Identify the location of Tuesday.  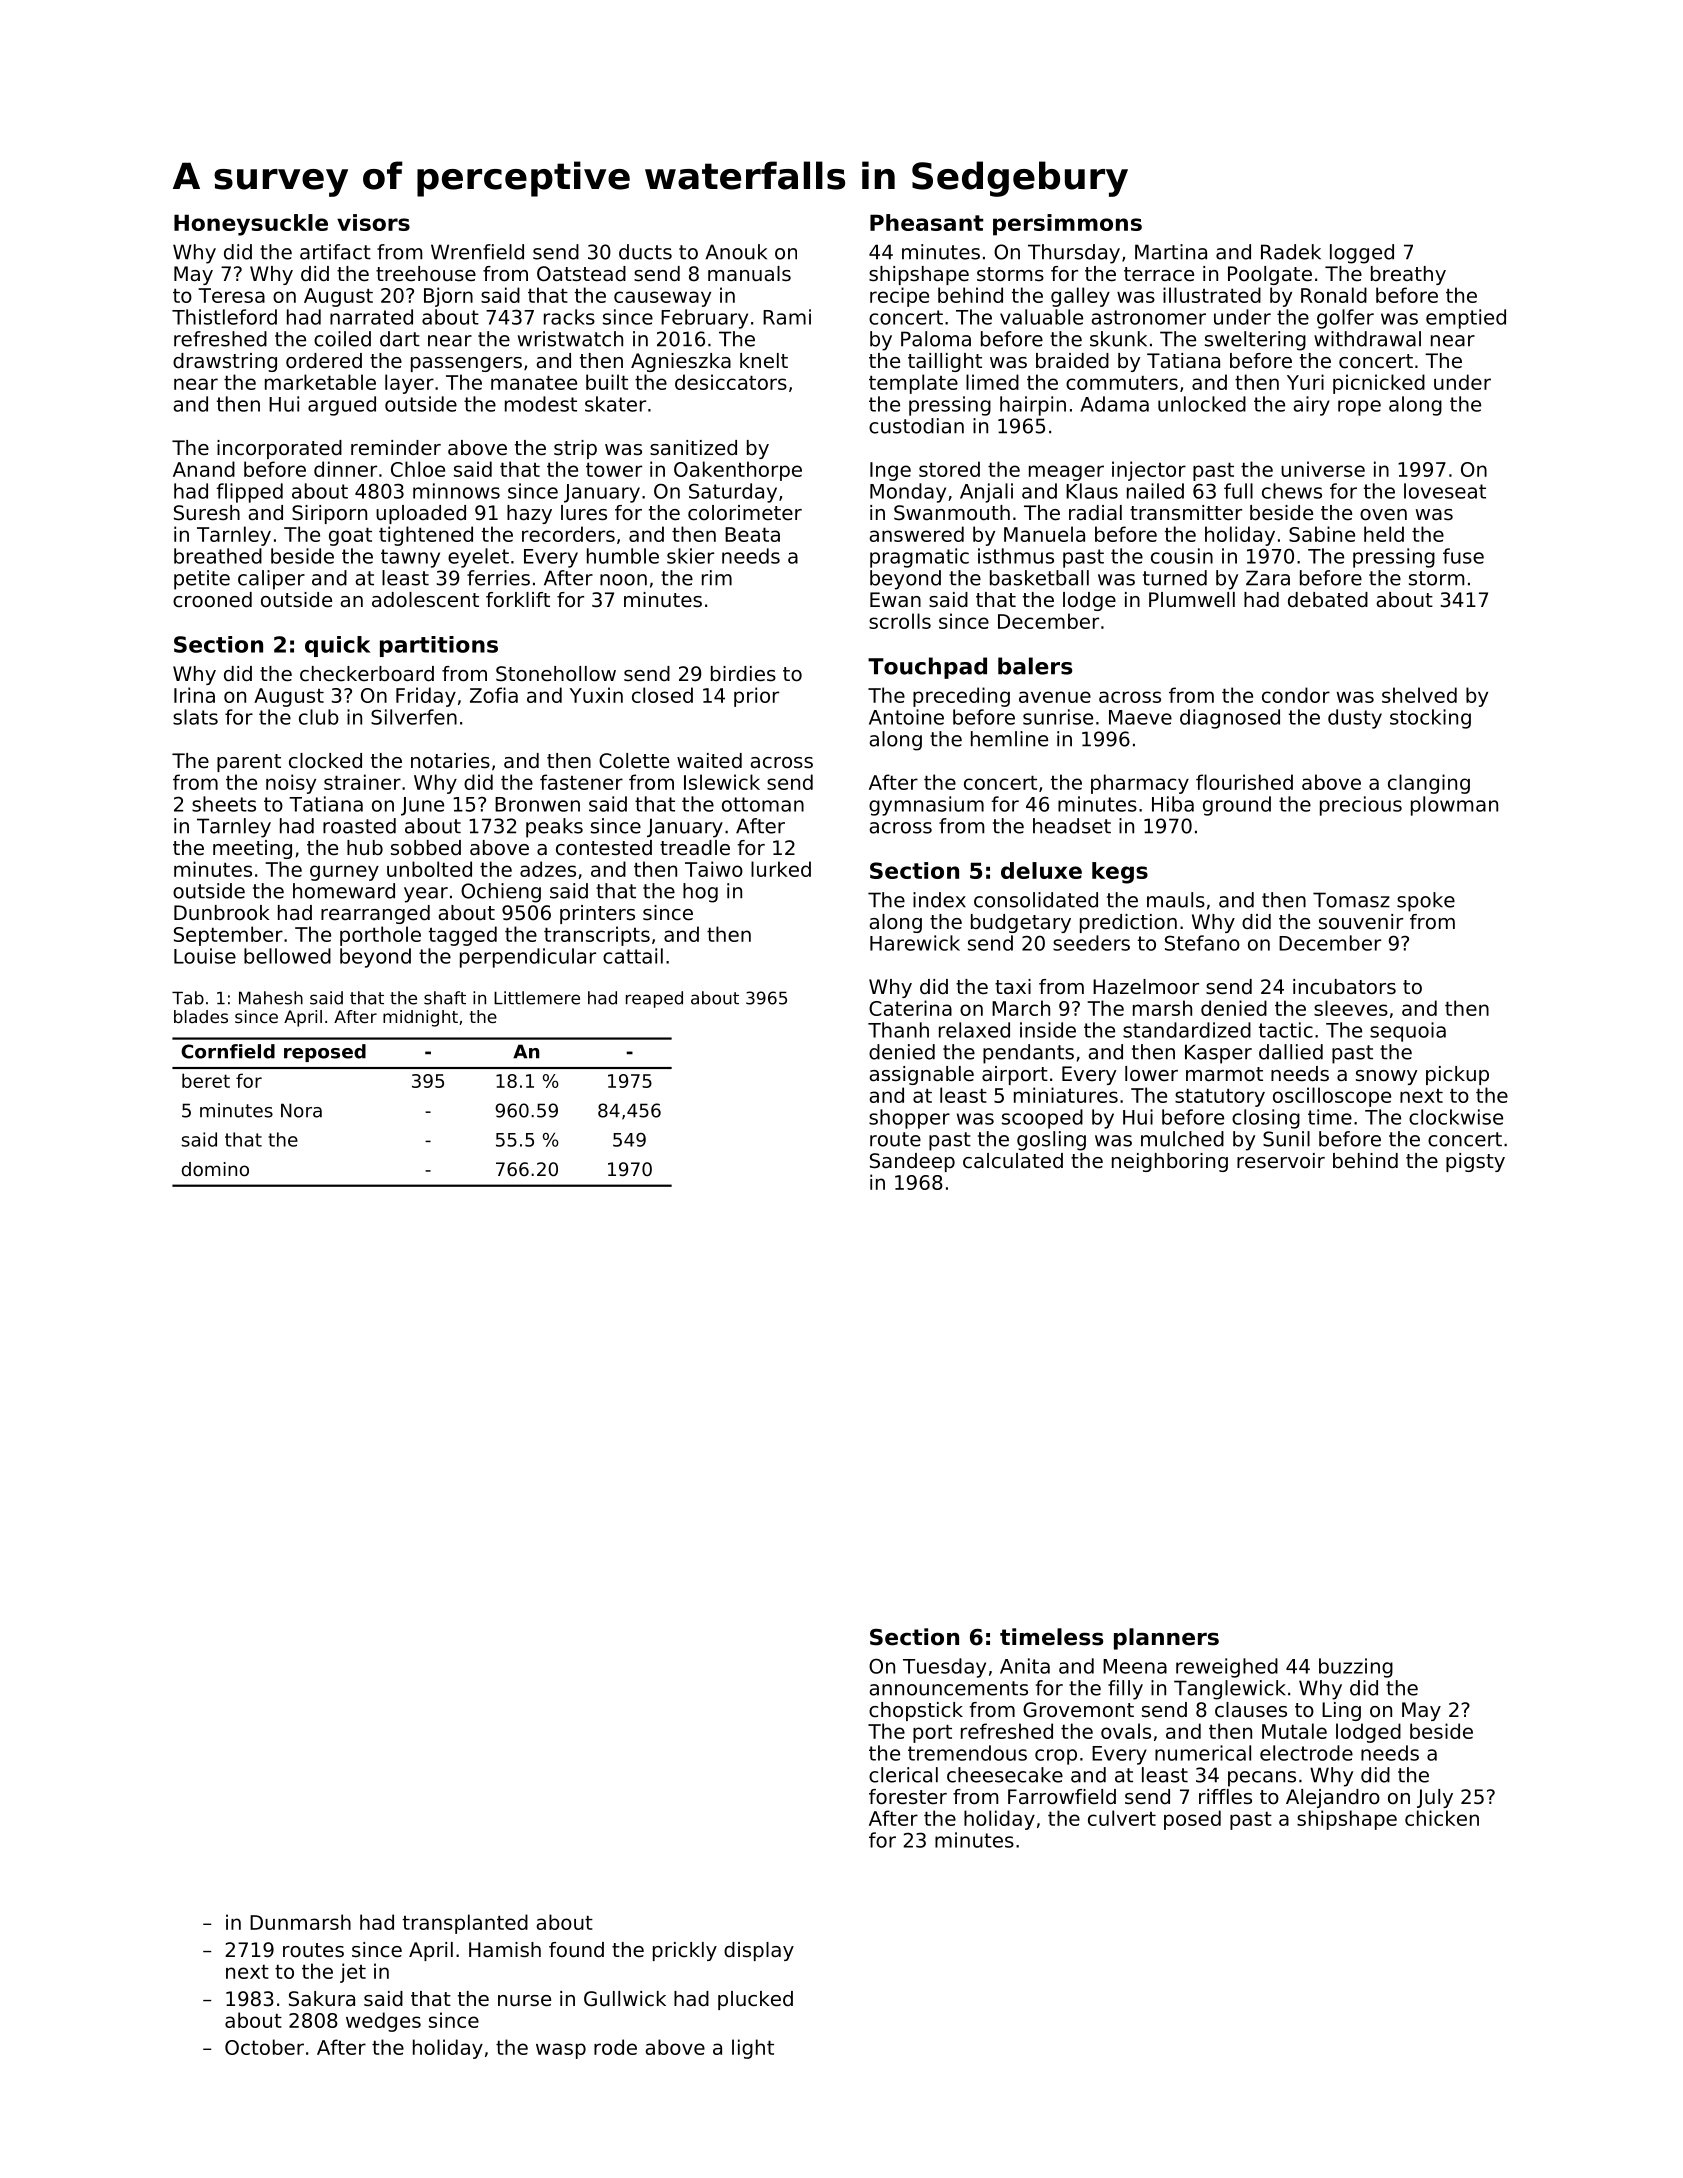
(944, 1668).
